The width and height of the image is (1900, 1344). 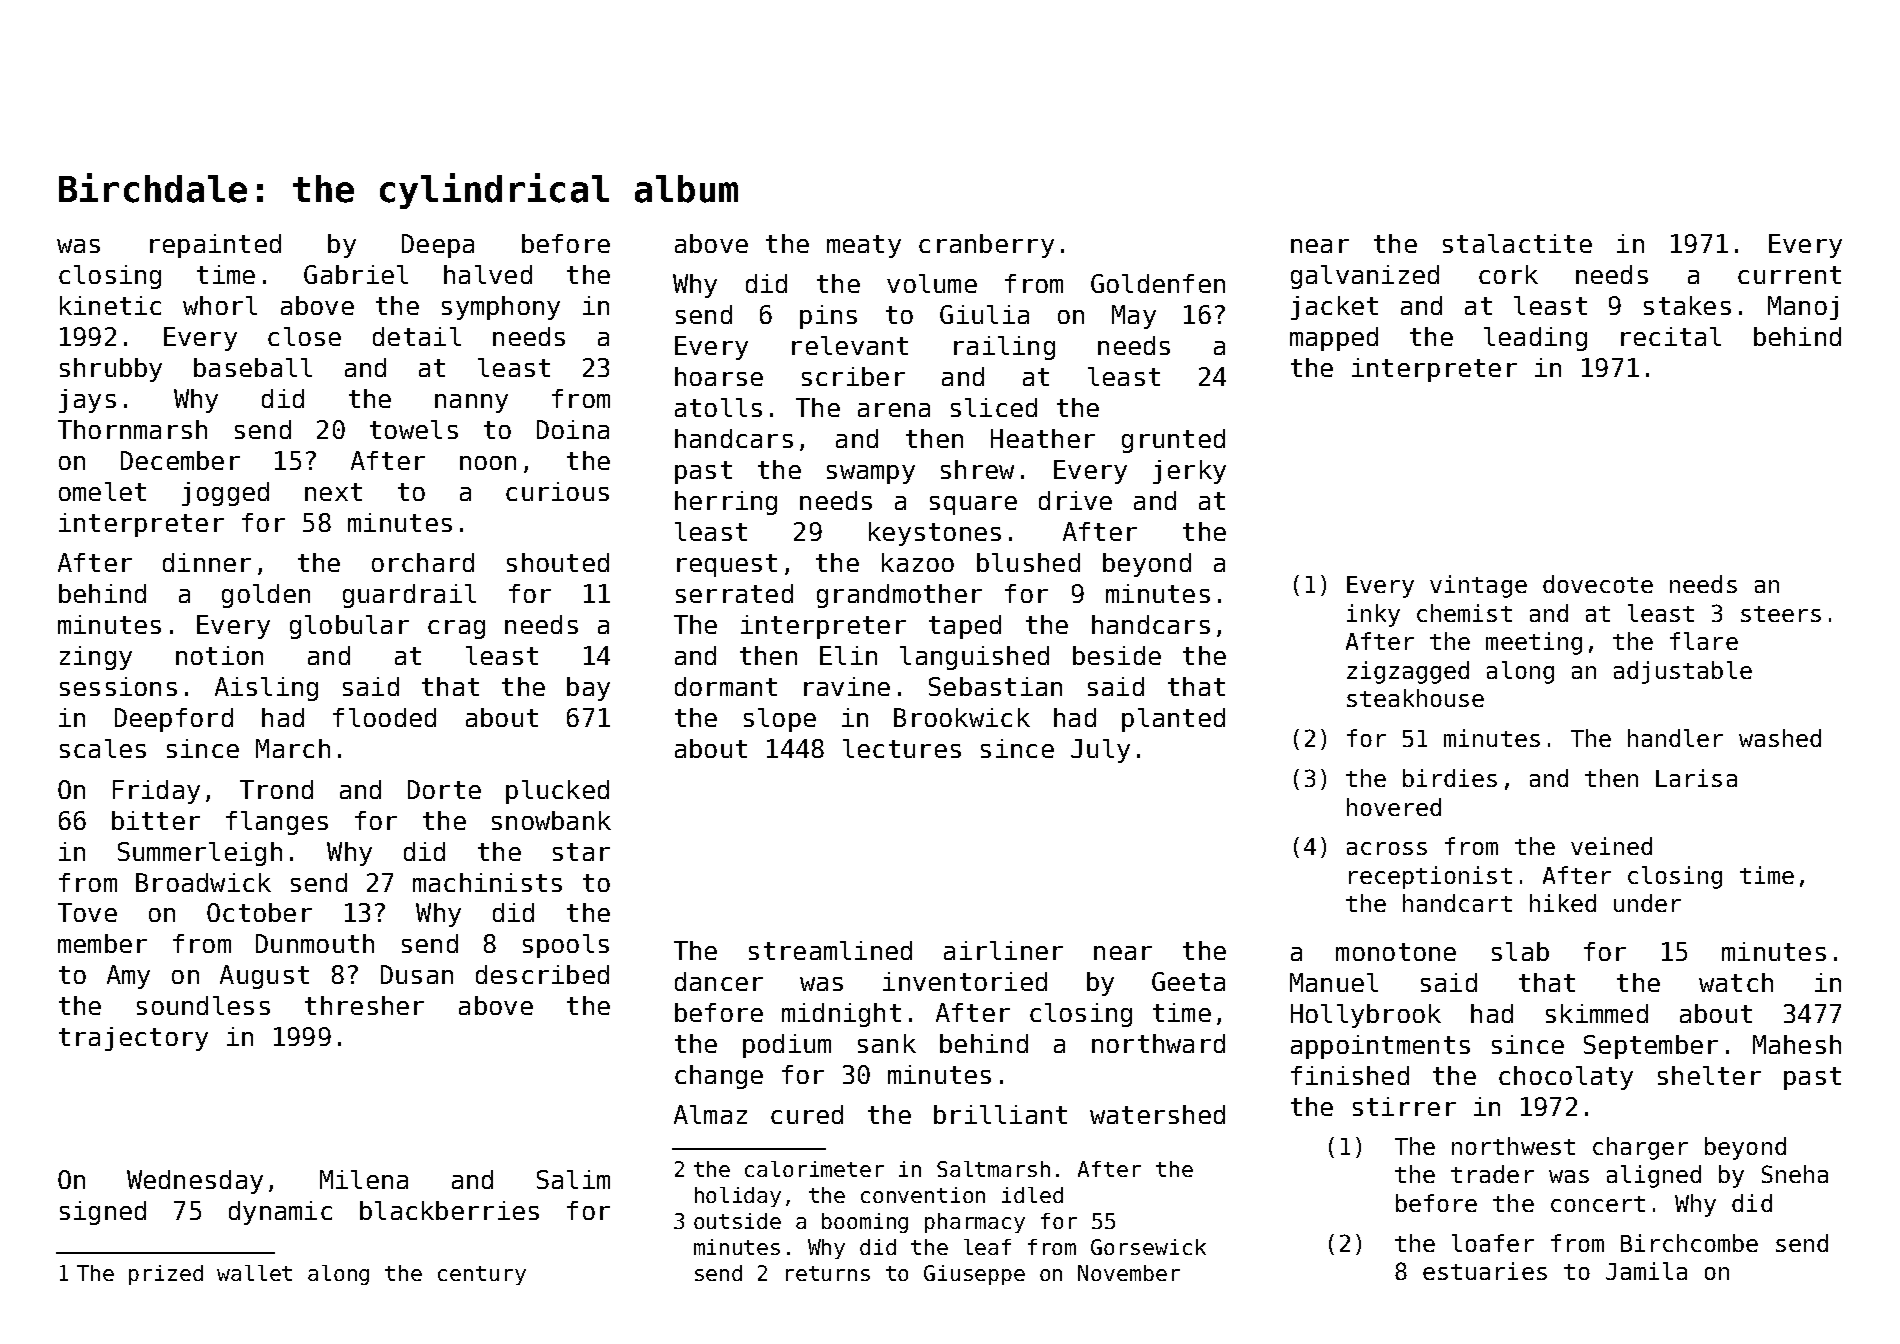 What do you see at coordinates (1646, 1271) in the image?
I see `Jamila` at bounding box center [1646, 1271].
